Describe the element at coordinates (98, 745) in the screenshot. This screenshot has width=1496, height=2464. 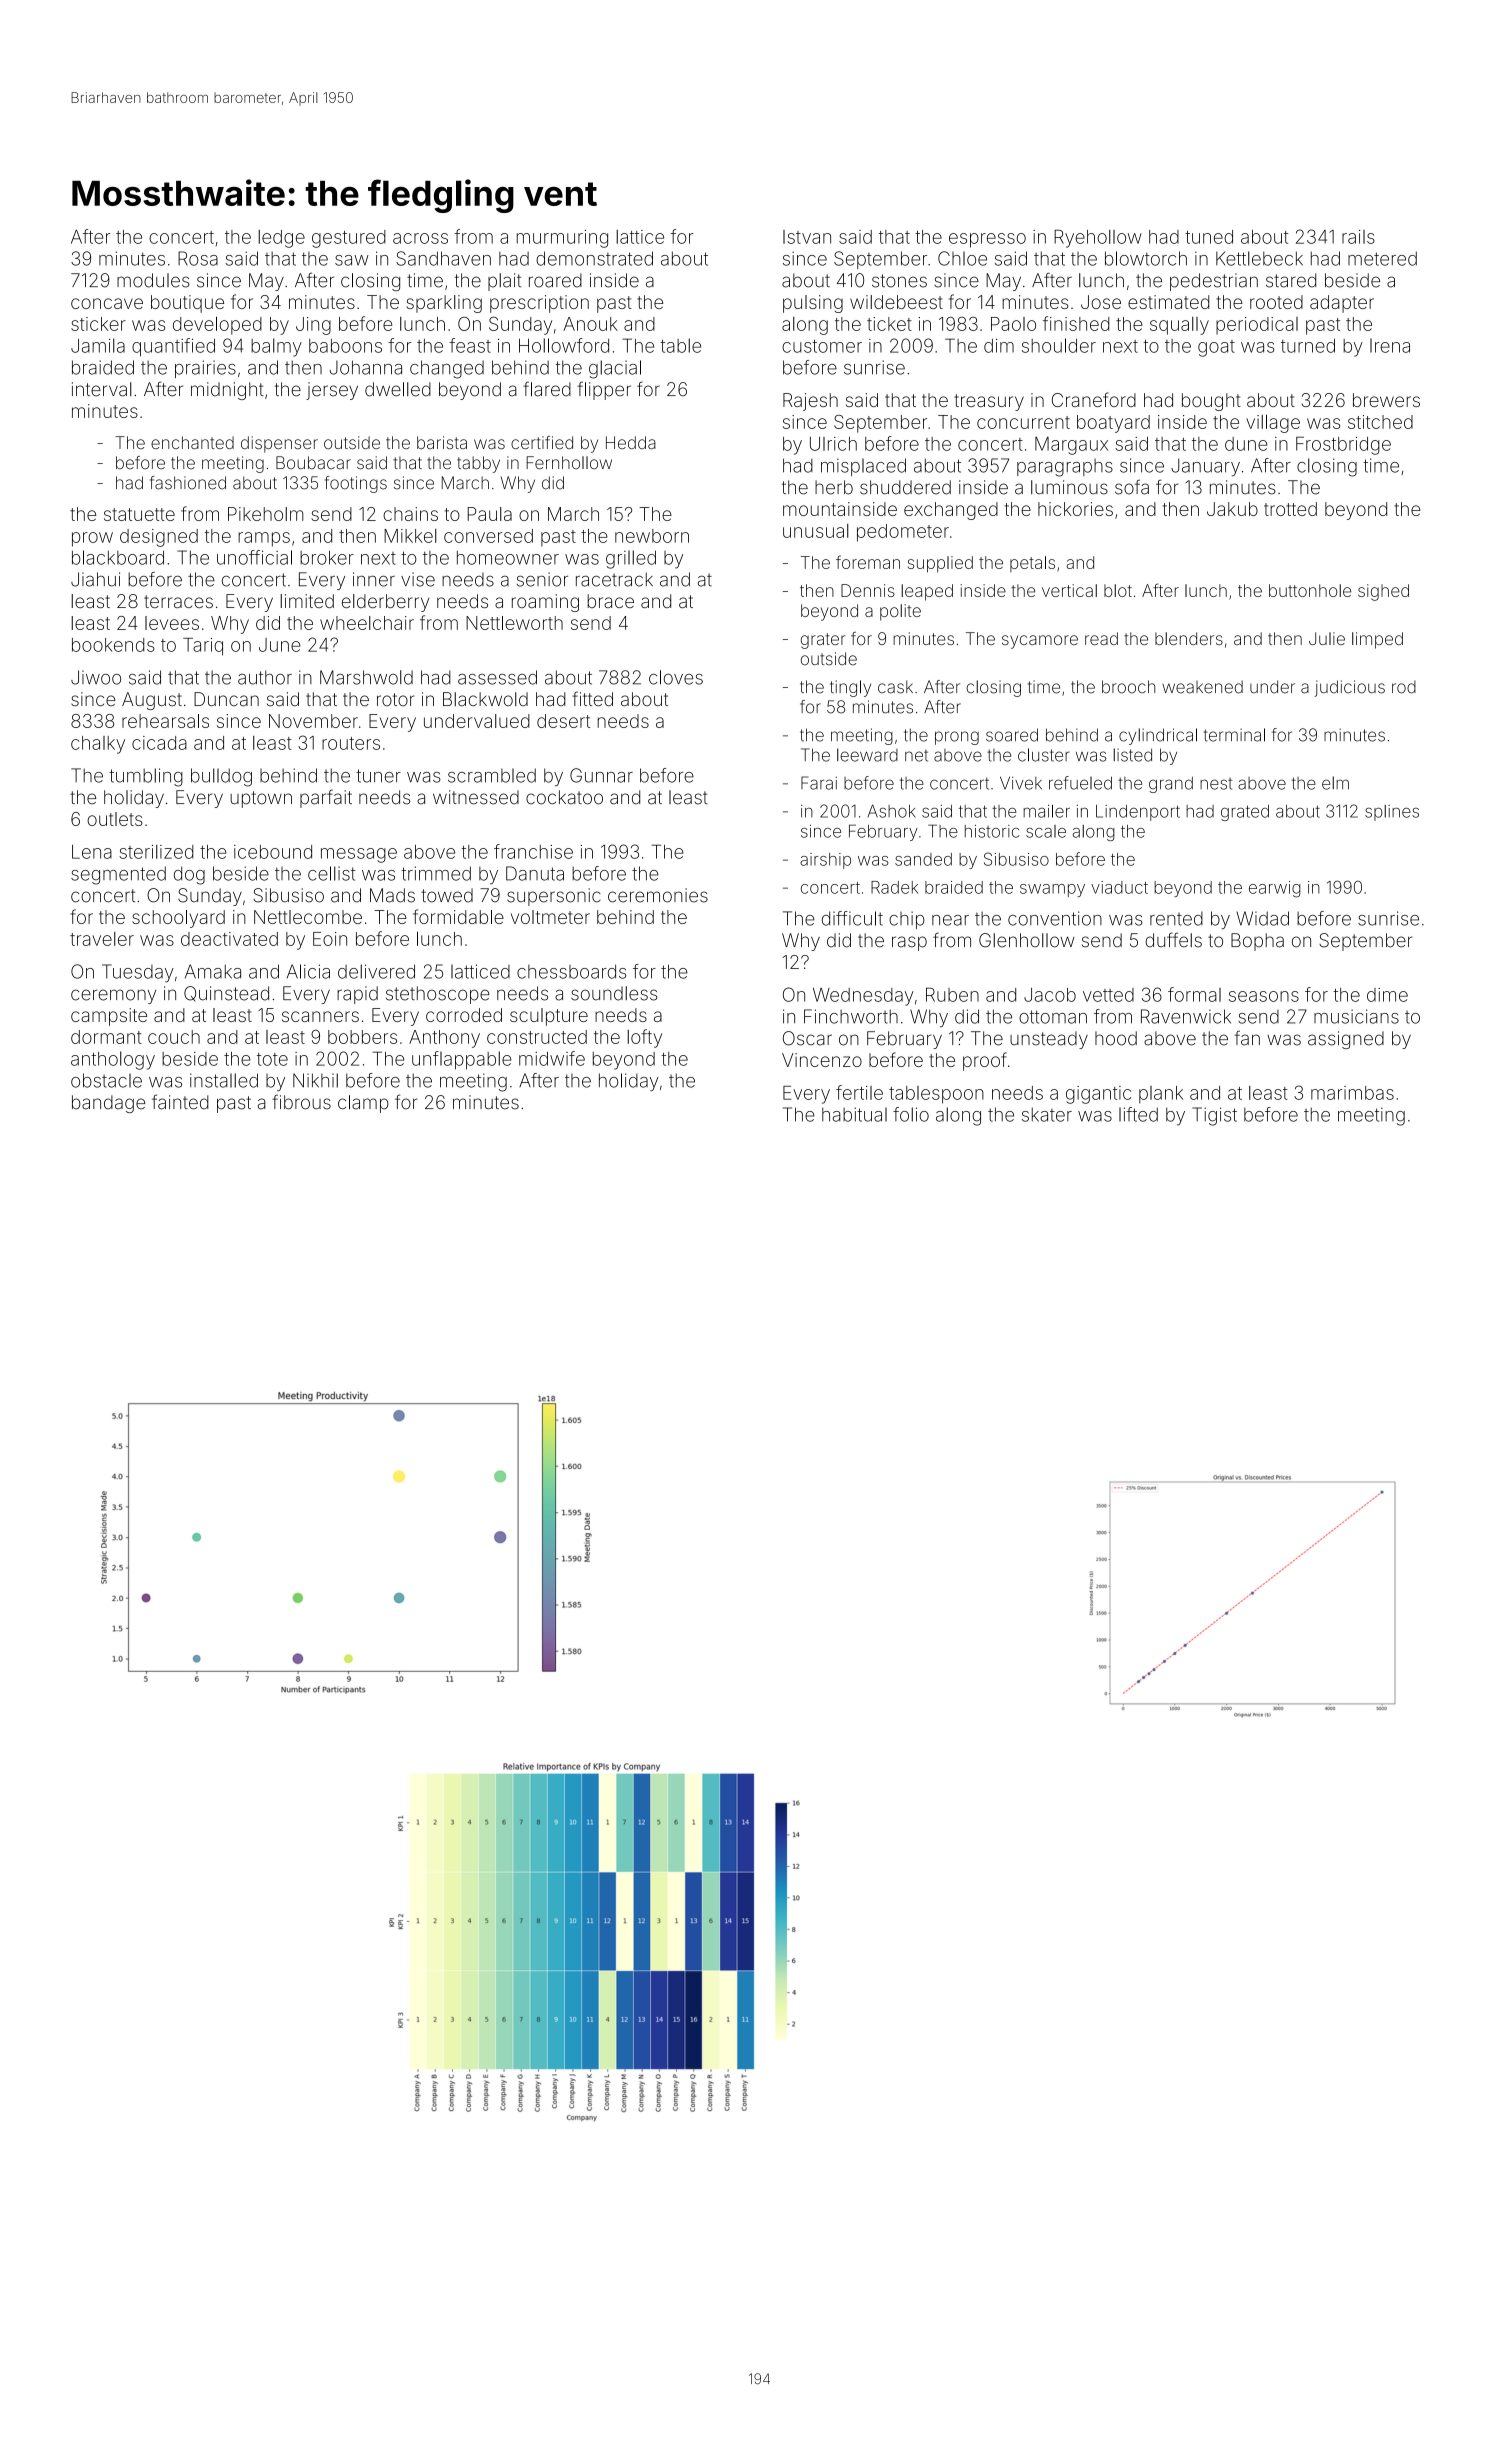
I see `chalky` at that location.
